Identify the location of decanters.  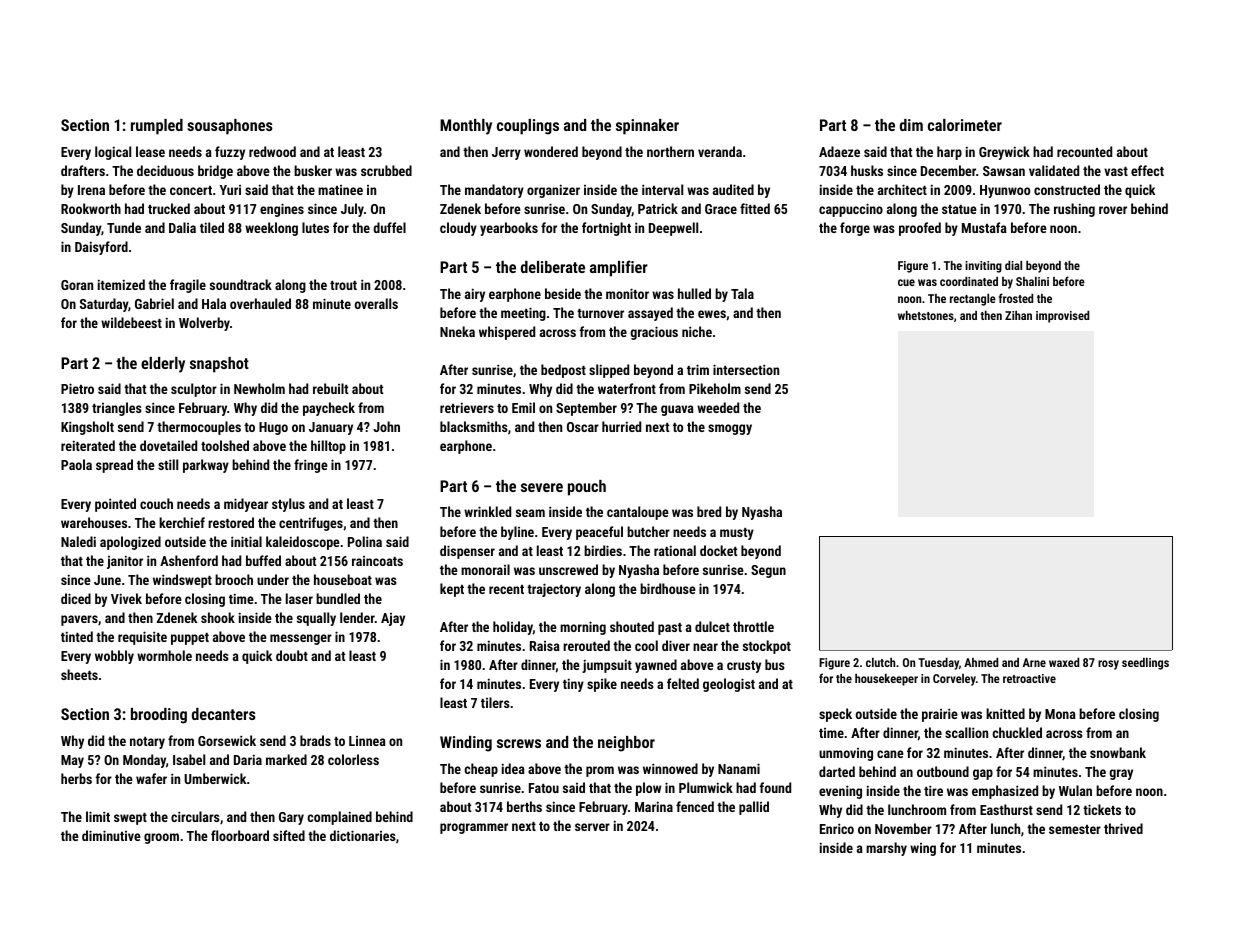
(224, 714).
